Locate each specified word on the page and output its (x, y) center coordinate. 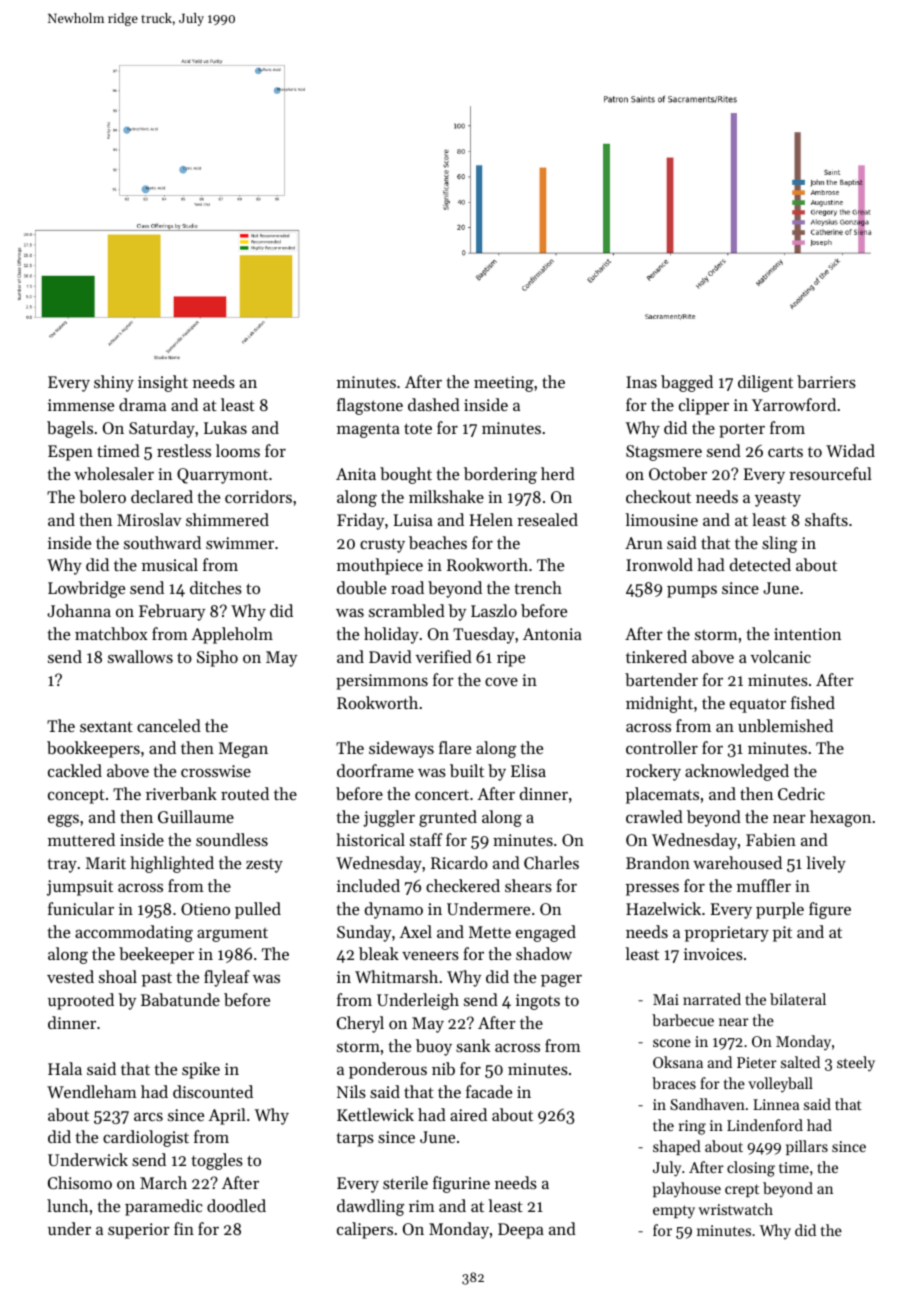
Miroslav (149, 519)
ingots (538, 1002)
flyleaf (227, 978)
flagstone (370, 406)
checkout (658, 496)
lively (826, 864)
